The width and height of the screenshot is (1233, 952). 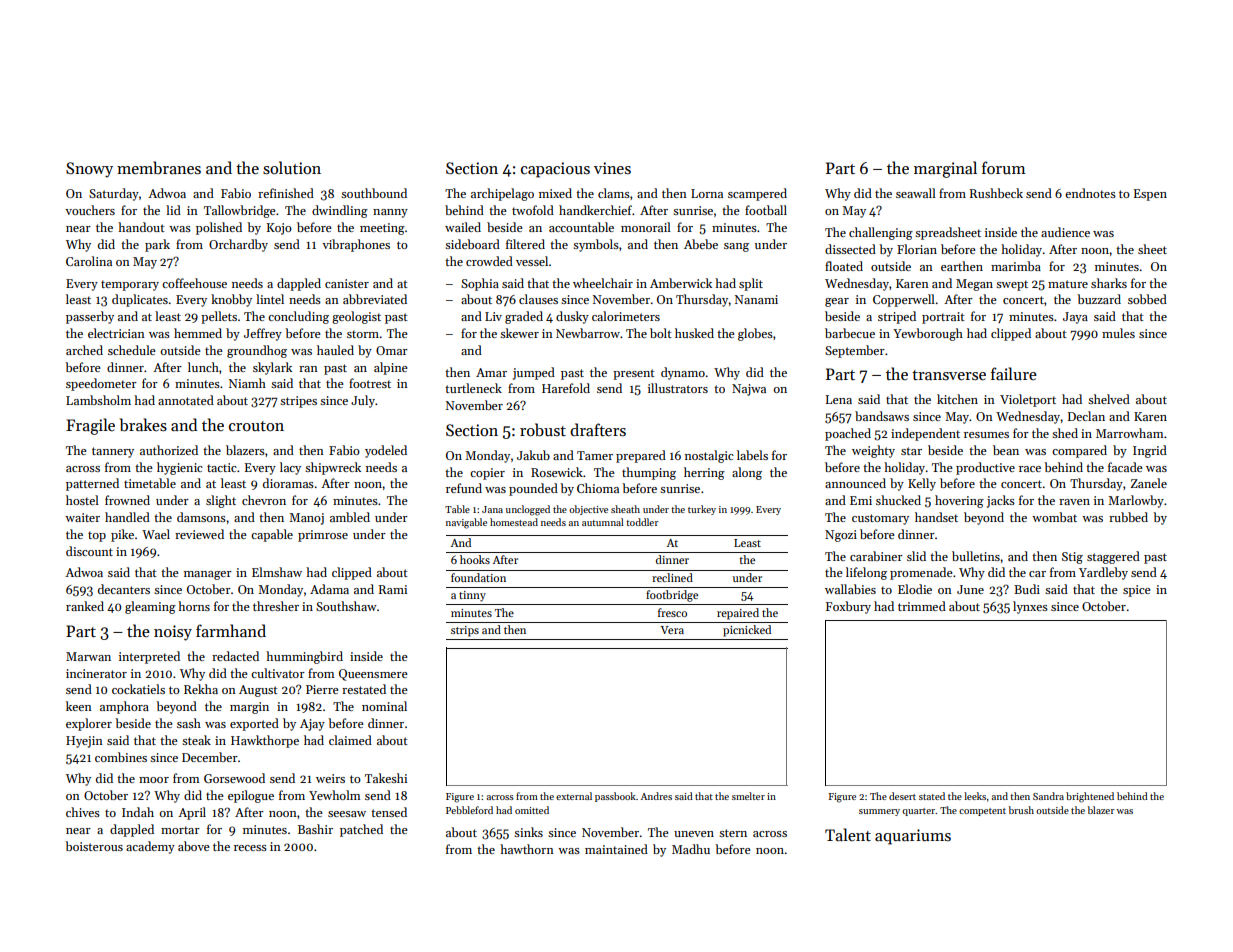 What do you see at coordinates (756, 299) in the screenshot?
I see `Nanami` at bounding box center [756, 299].
